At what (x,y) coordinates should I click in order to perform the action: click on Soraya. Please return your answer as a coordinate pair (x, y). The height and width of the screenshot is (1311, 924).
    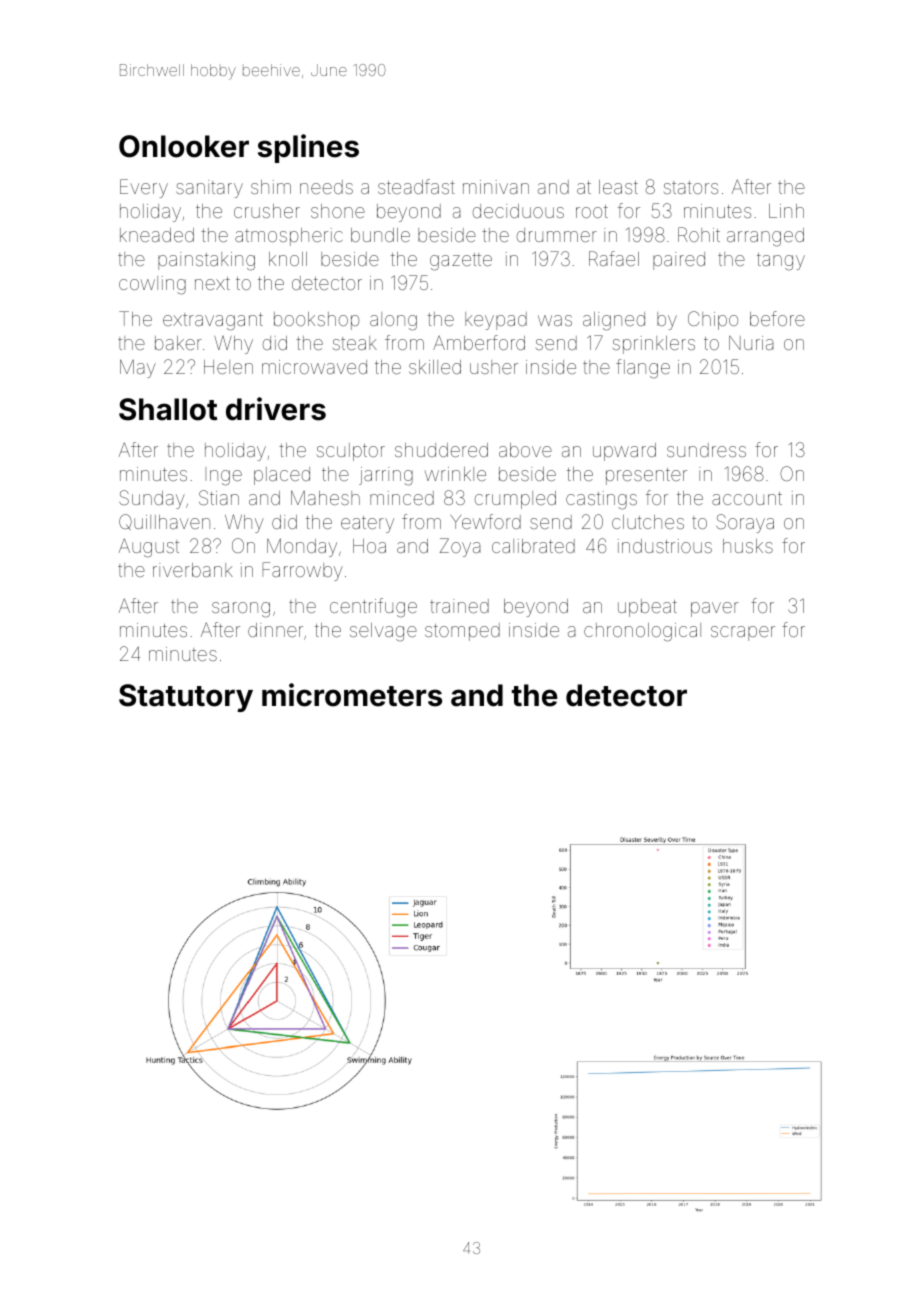
    Looking at the image, I should click on (745, 523).
